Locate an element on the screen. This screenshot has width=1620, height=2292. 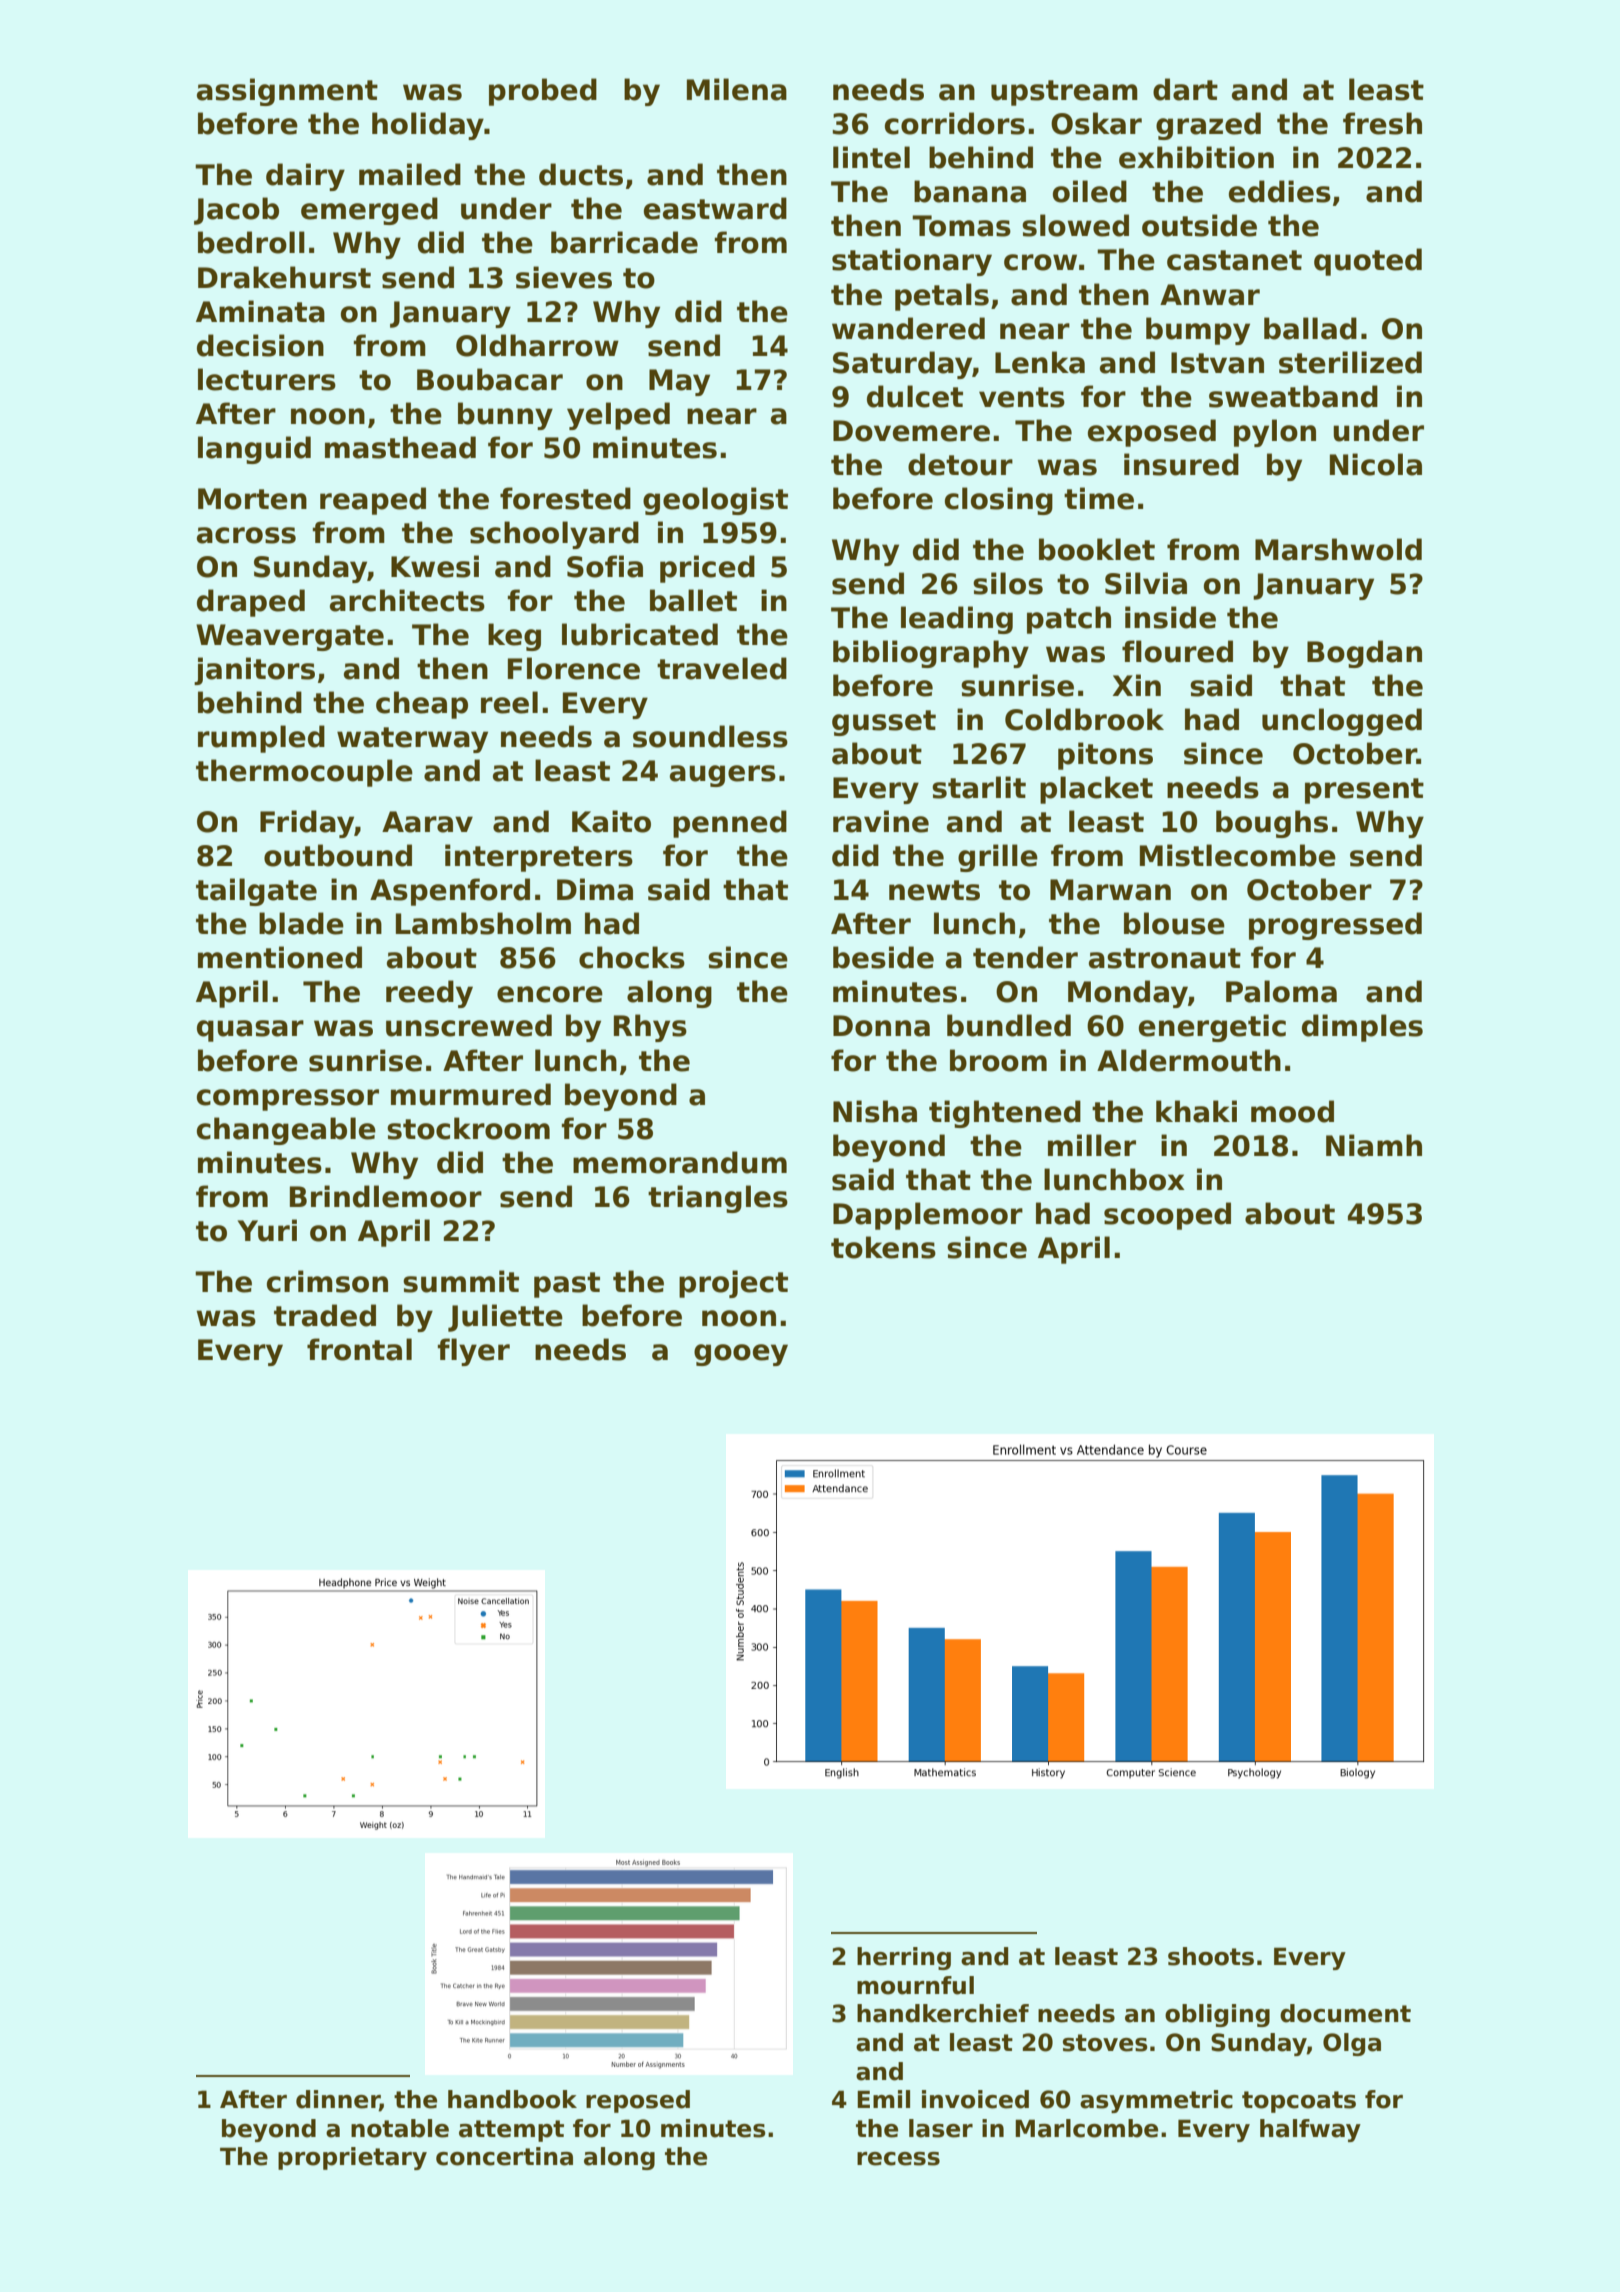
recess is located at coordinates (898, 2159).
